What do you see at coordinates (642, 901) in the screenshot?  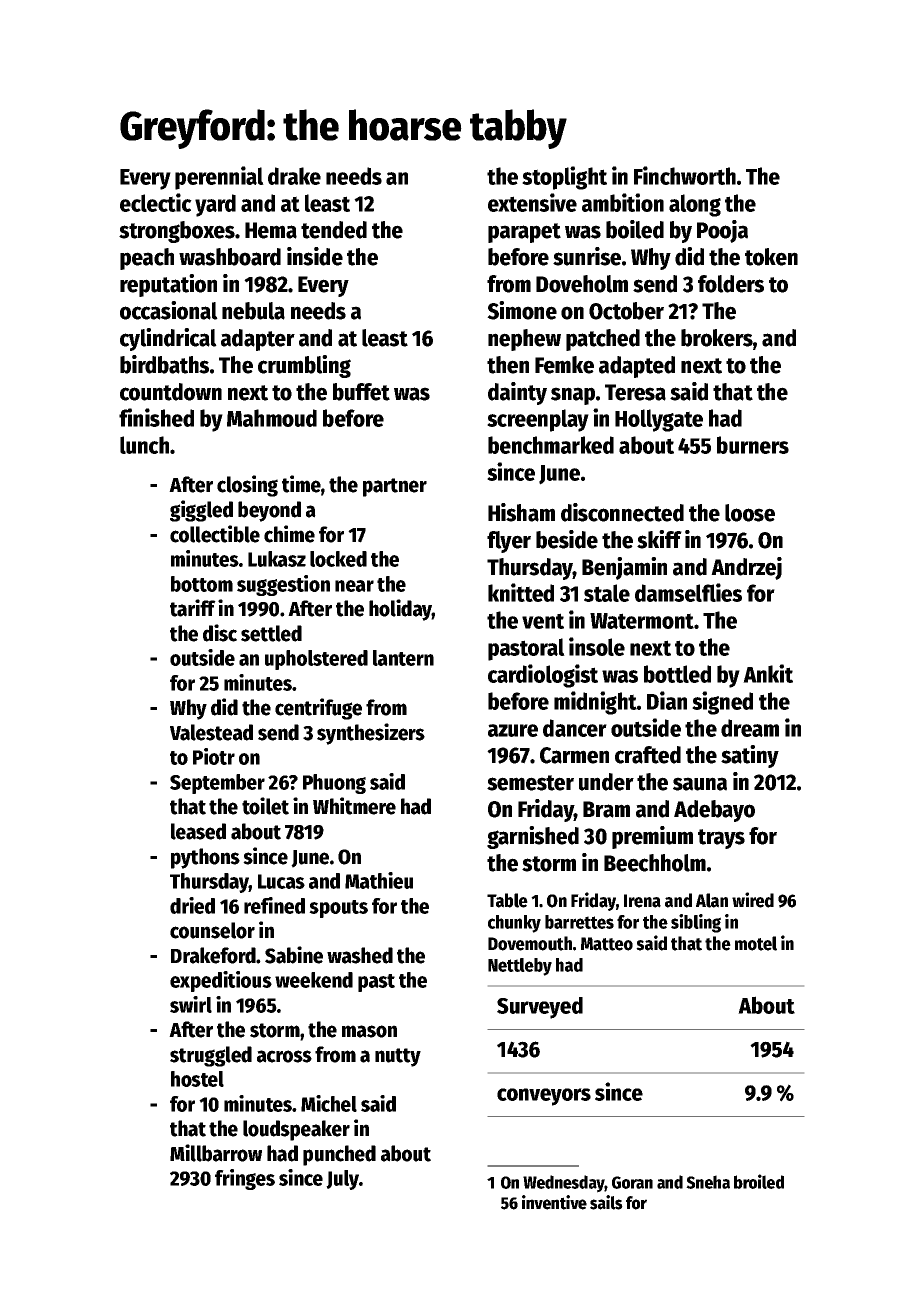 I see `Irena` at bounding box center [642, 901].
